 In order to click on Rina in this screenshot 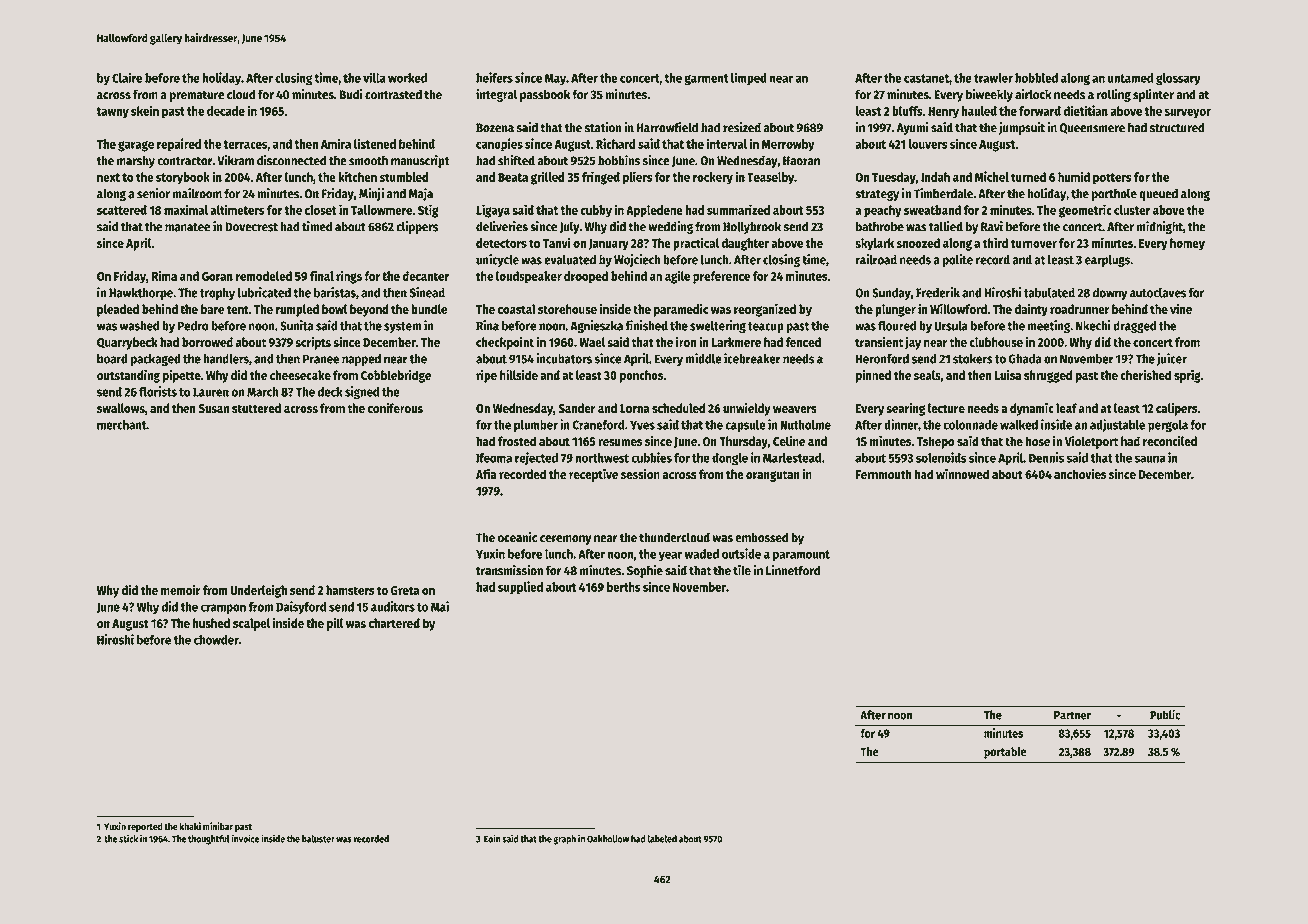, I will do `click(487, 325)`.
